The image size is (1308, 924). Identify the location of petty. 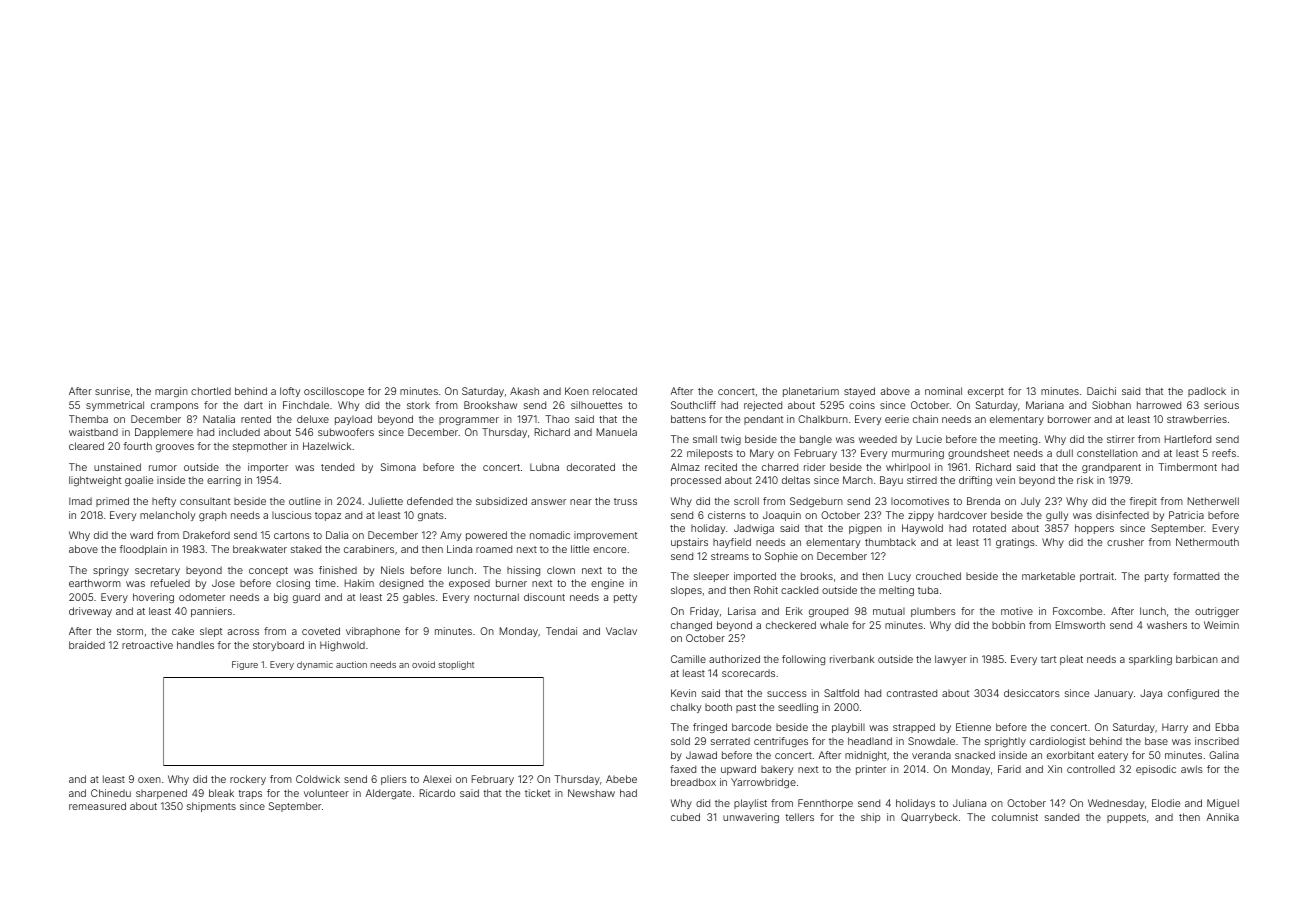
(625, 598).
